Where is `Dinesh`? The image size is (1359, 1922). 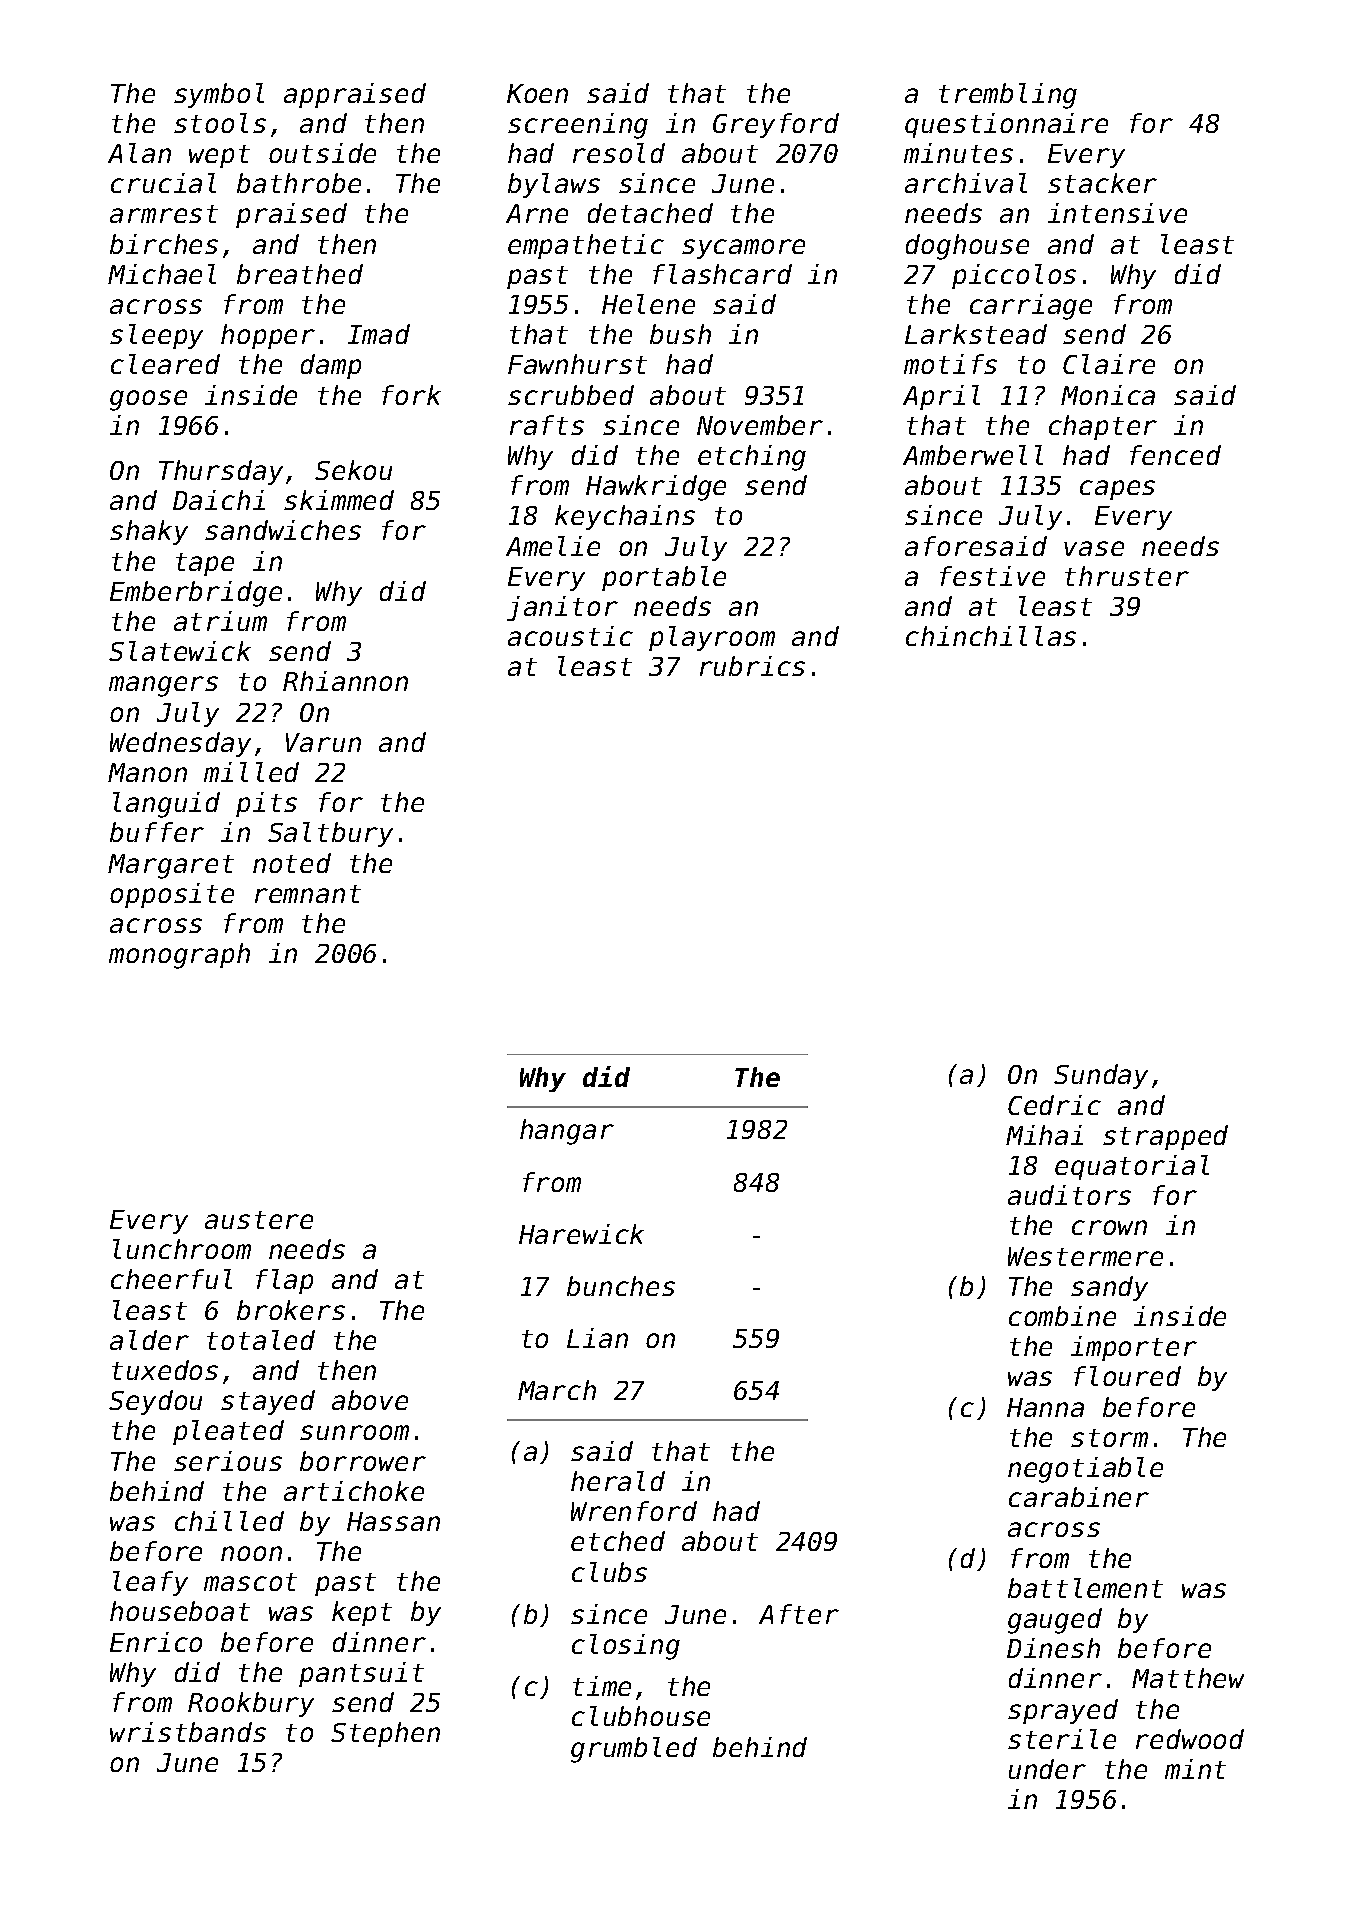 Dinesh is located at coordinates (1053, 1648).
